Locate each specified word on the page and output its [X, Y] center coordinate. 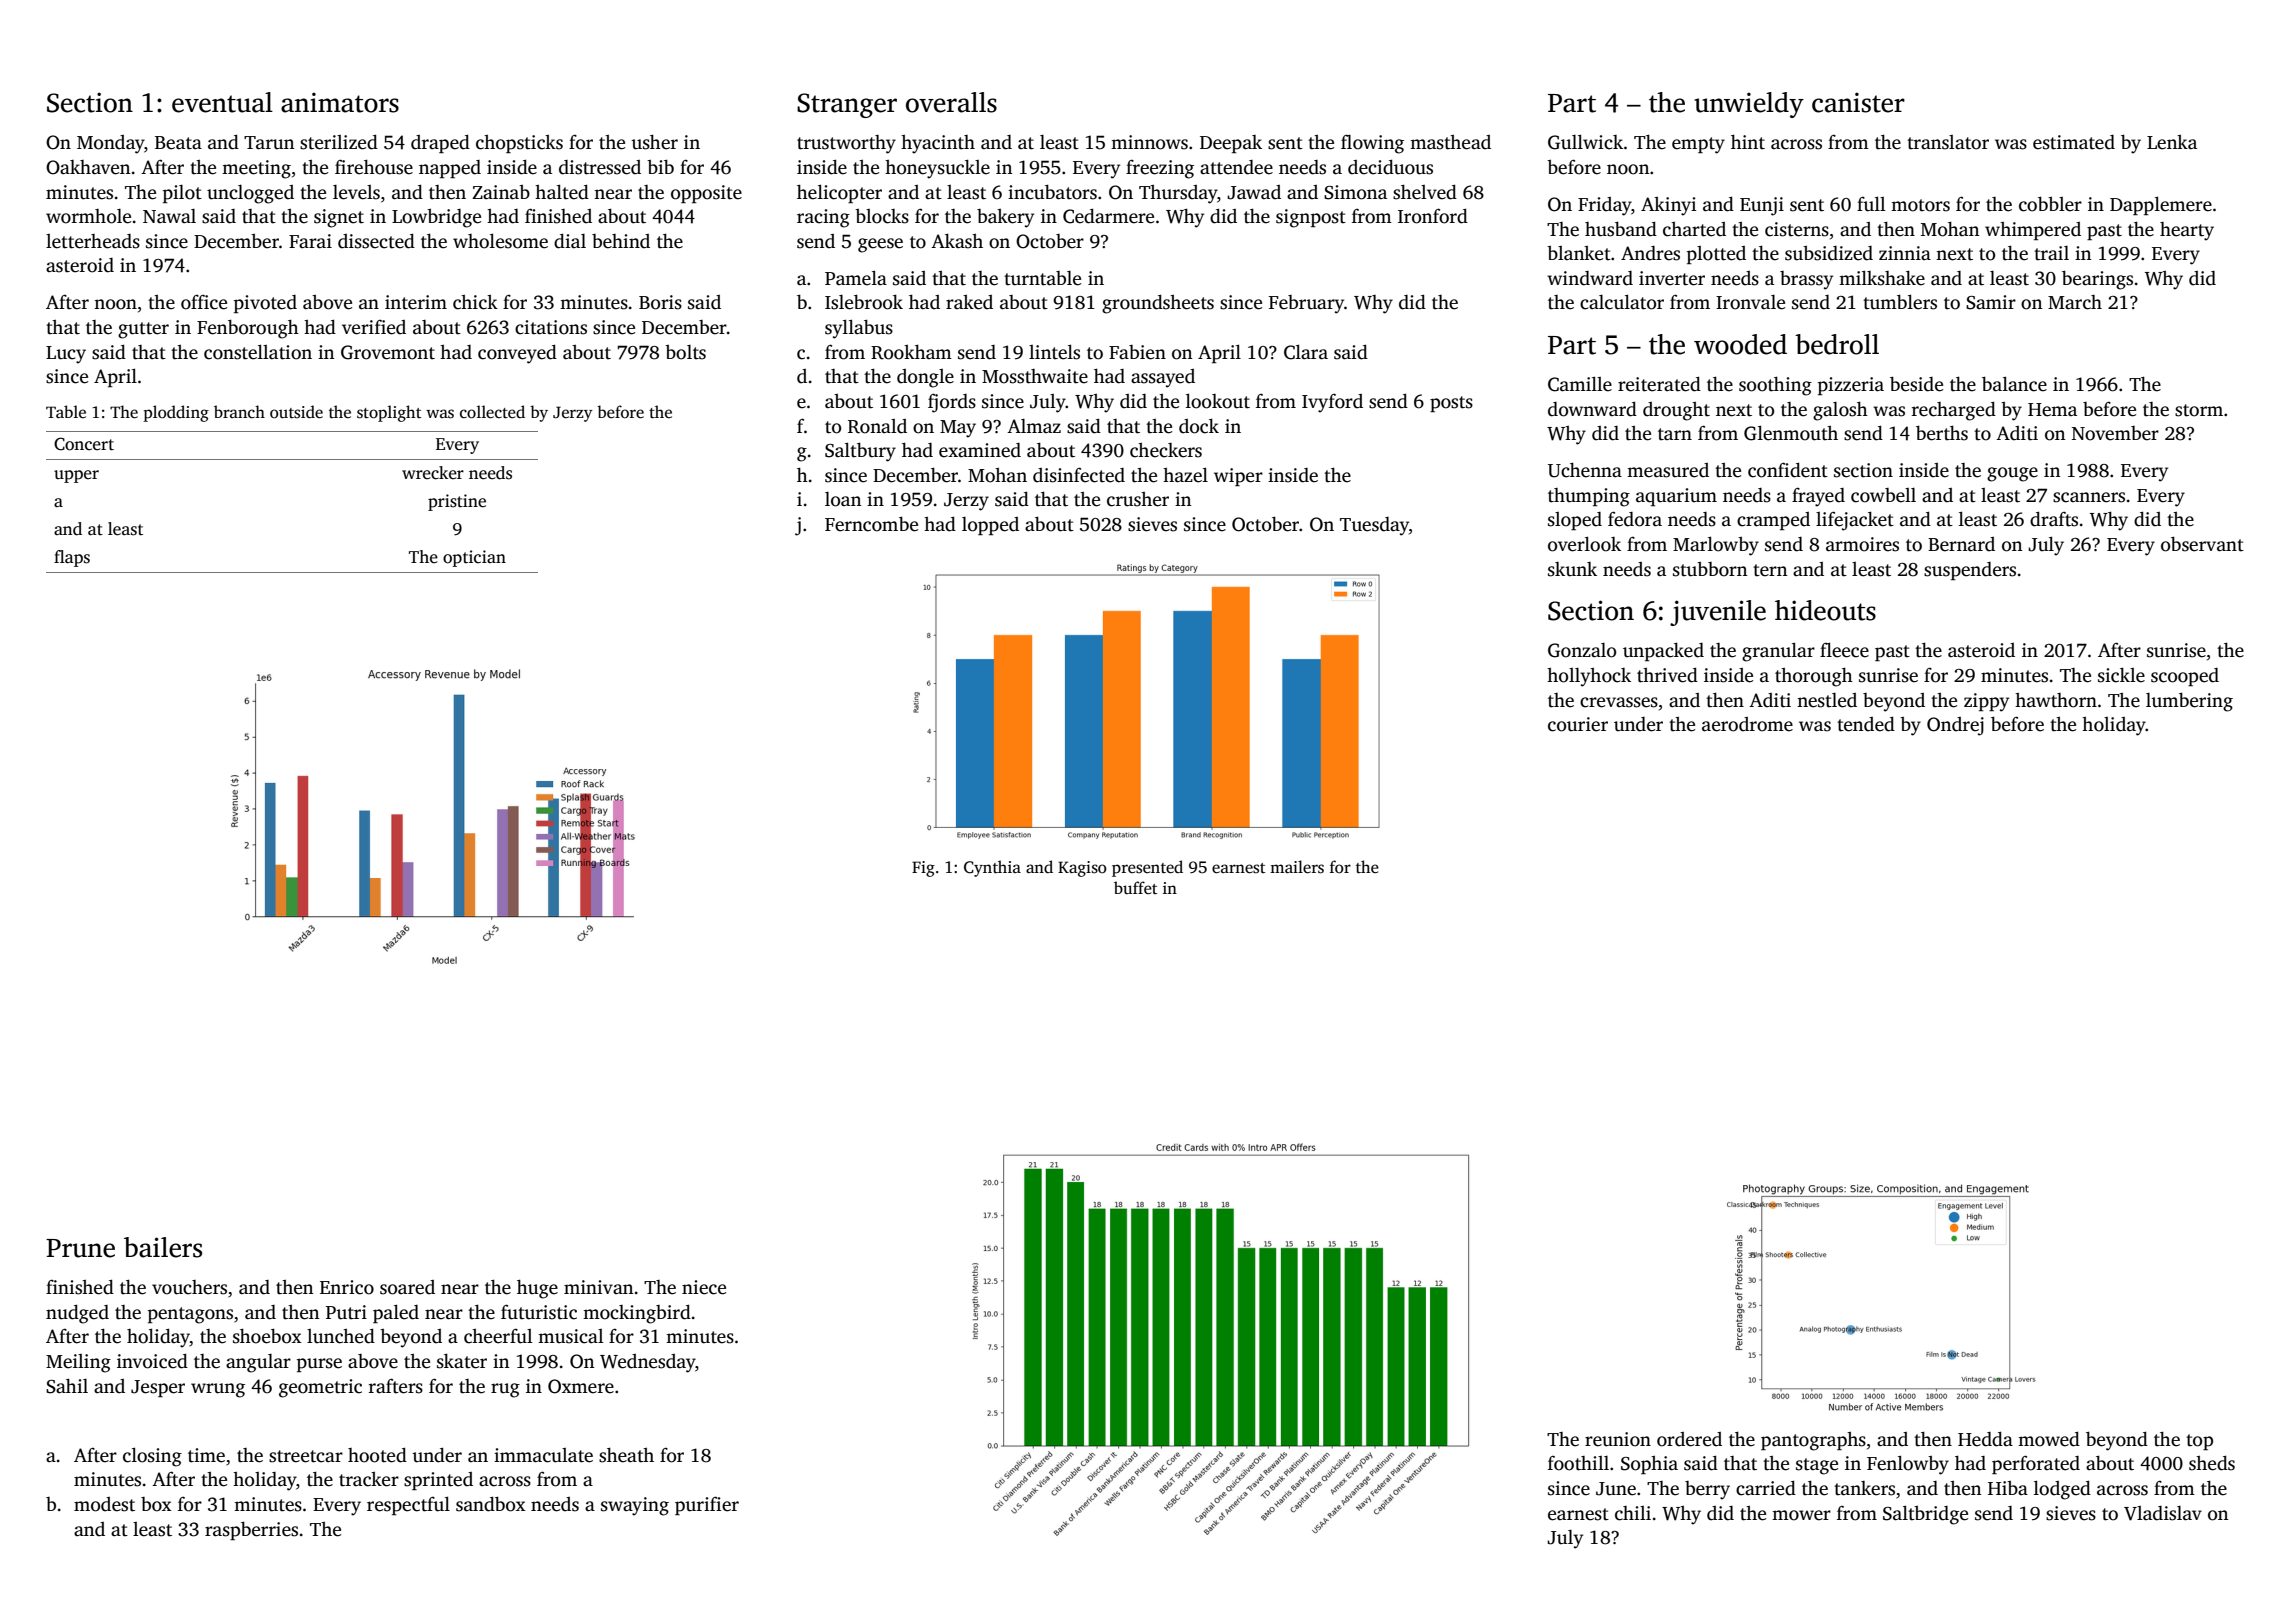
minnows [1149, 142]
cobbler [2050, 204]
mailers [1297, 867]
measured [1668, 470]
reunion [1618, 1439]
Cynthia [992, 868]
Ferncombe [871, 524]
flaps [72, 558]
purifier [707, 1505]
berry [1707, 1490]
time [206, 1455]
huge [537, 1289]
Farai [310, 241]
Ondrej [1955, 726]
